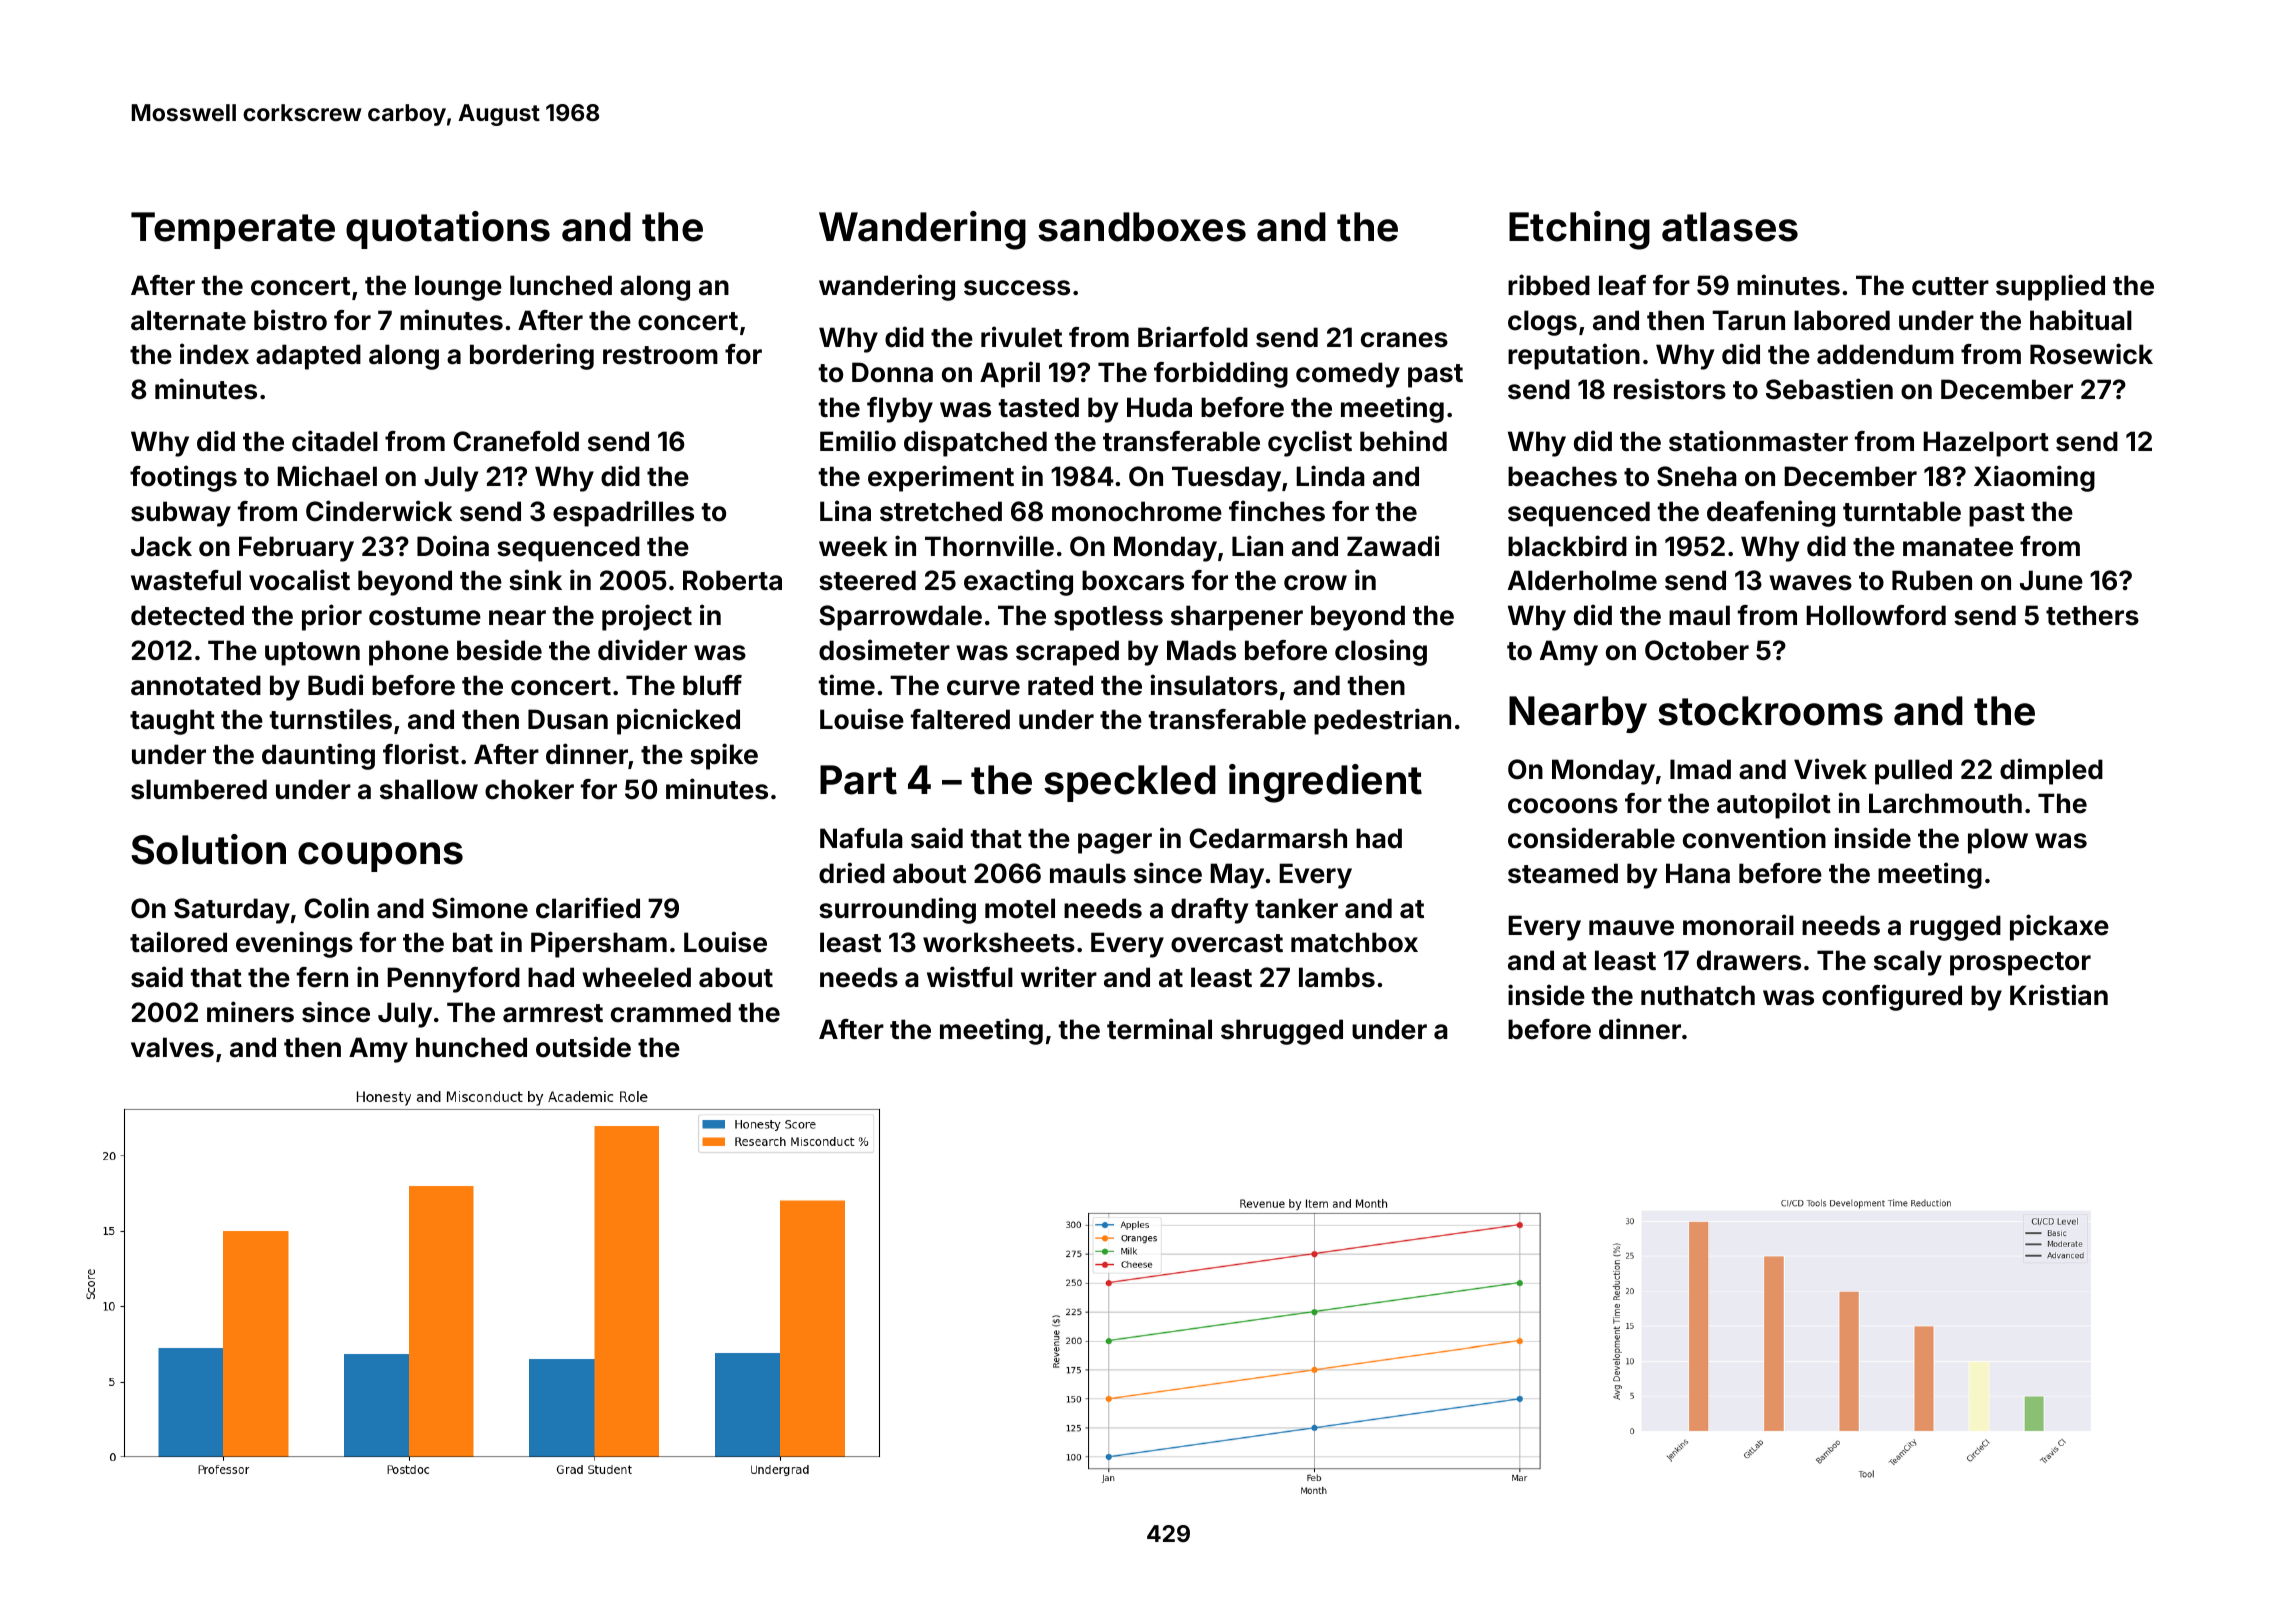 The height and width of the page is (1620, 2292). What do you see at coordinates (409, 653) in the page?
I see `phone` at bounding box center [409, 653].
